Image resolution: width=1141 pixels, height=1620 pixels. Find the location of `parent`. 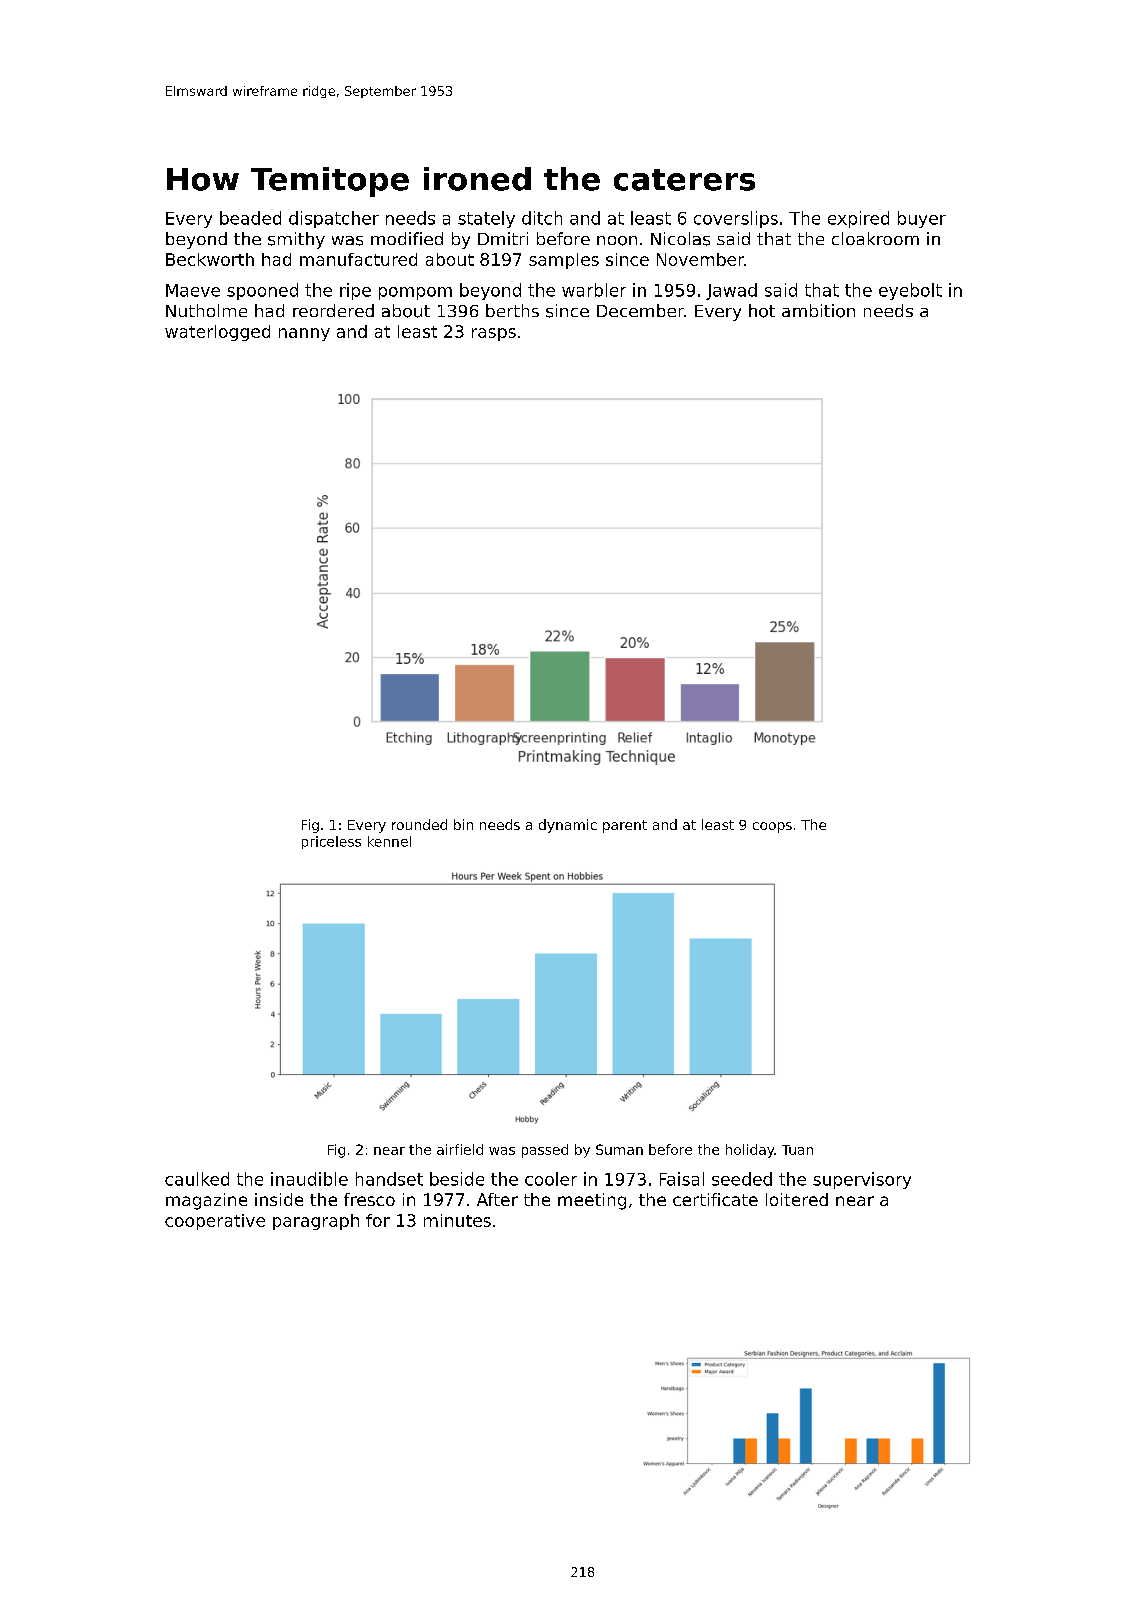

parent is located at coordinates (625, 826).
